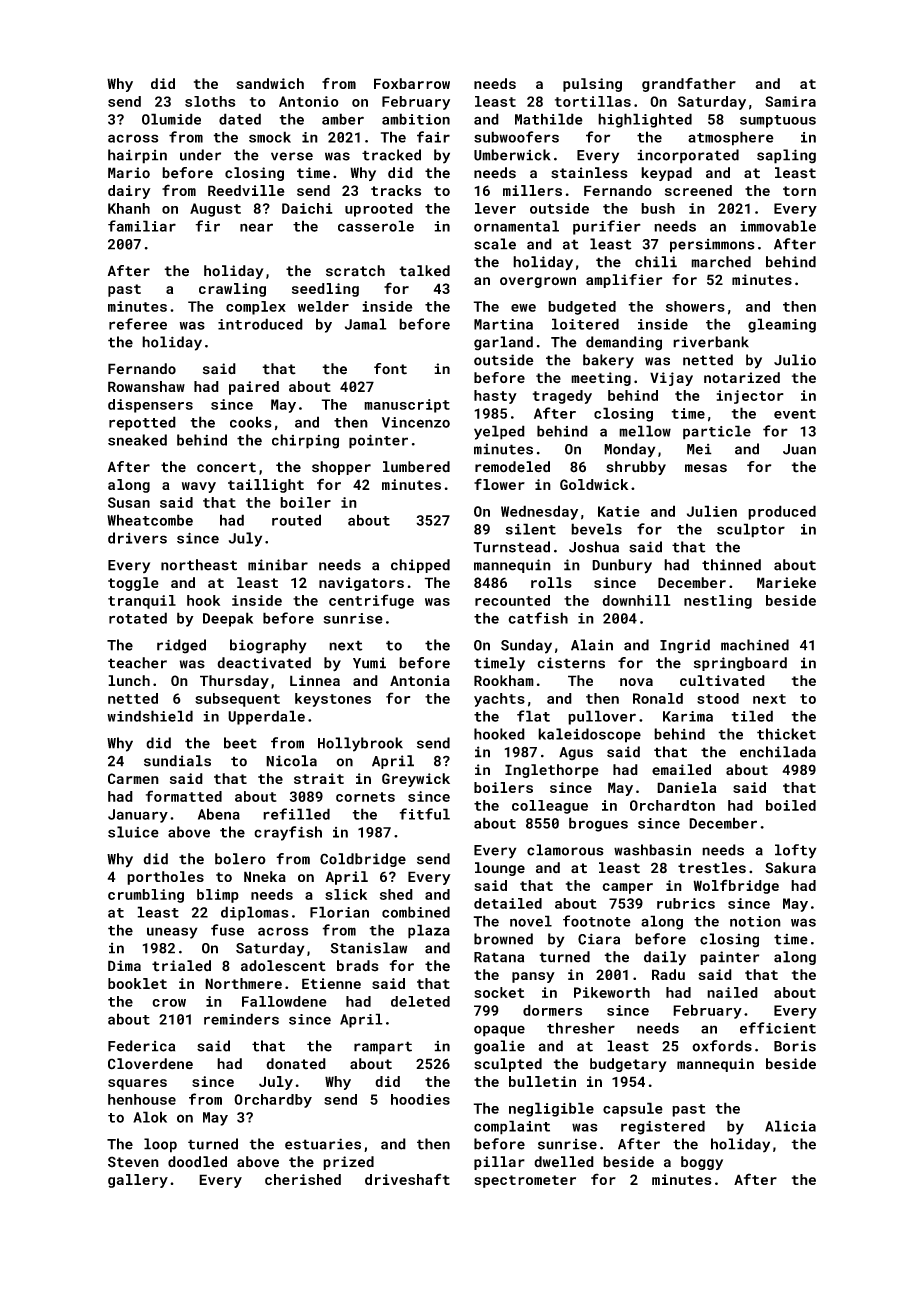 Image resolution: width=924 pixels, height=1308 pixels. I want to click on dwelled, so click(564, 1162).
